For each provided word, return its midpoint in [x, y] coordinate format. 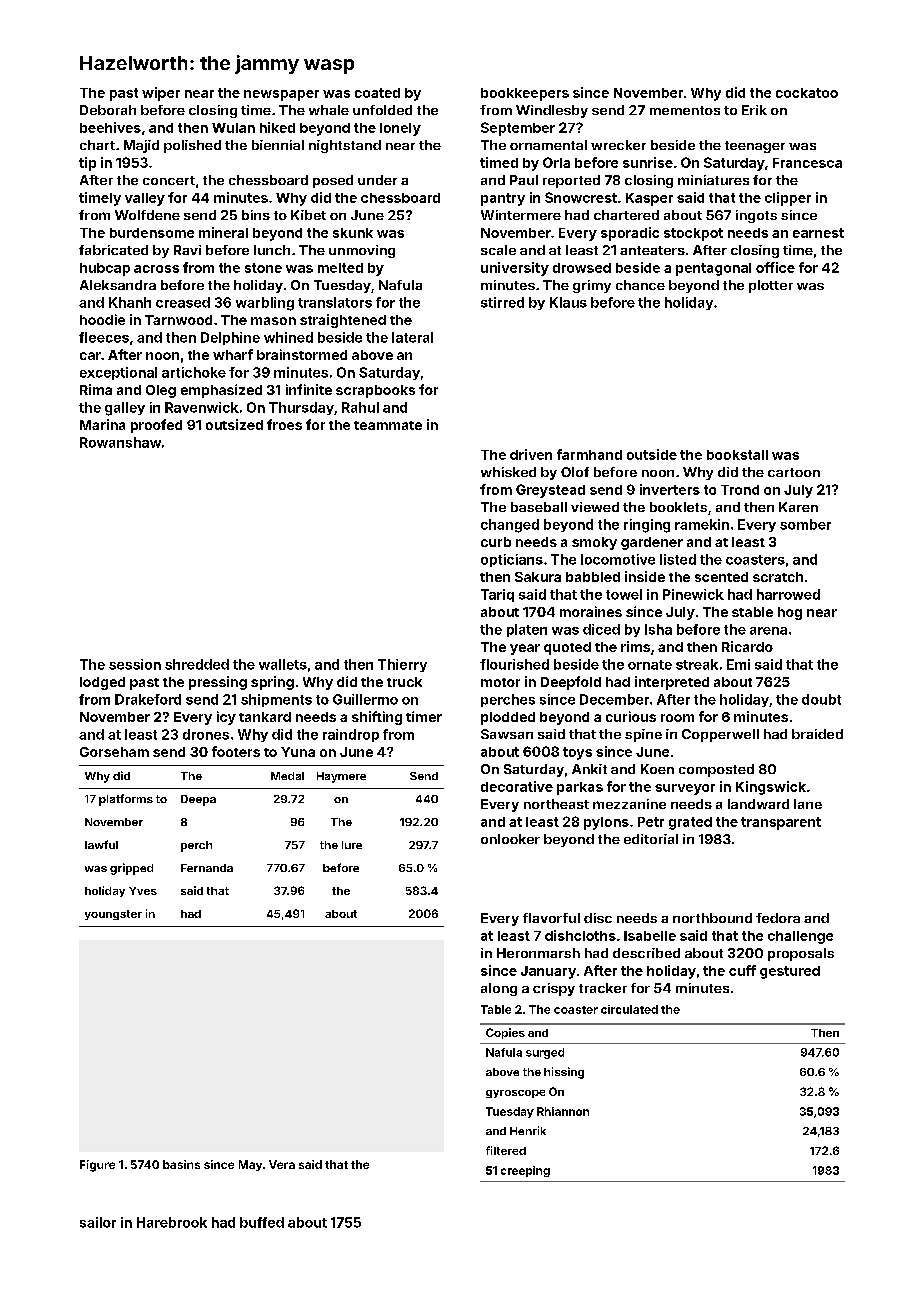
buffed [262, 1222]
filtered [506, 1150]
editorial [651, 839]
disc [598, 918]
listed [678, 559]
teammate [388, 425]
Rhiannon [563, 1111]
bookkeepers [525, 94]
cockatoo [807, 93]
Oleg [161, 391]
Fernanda [207, 868]
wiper [161, 94]
